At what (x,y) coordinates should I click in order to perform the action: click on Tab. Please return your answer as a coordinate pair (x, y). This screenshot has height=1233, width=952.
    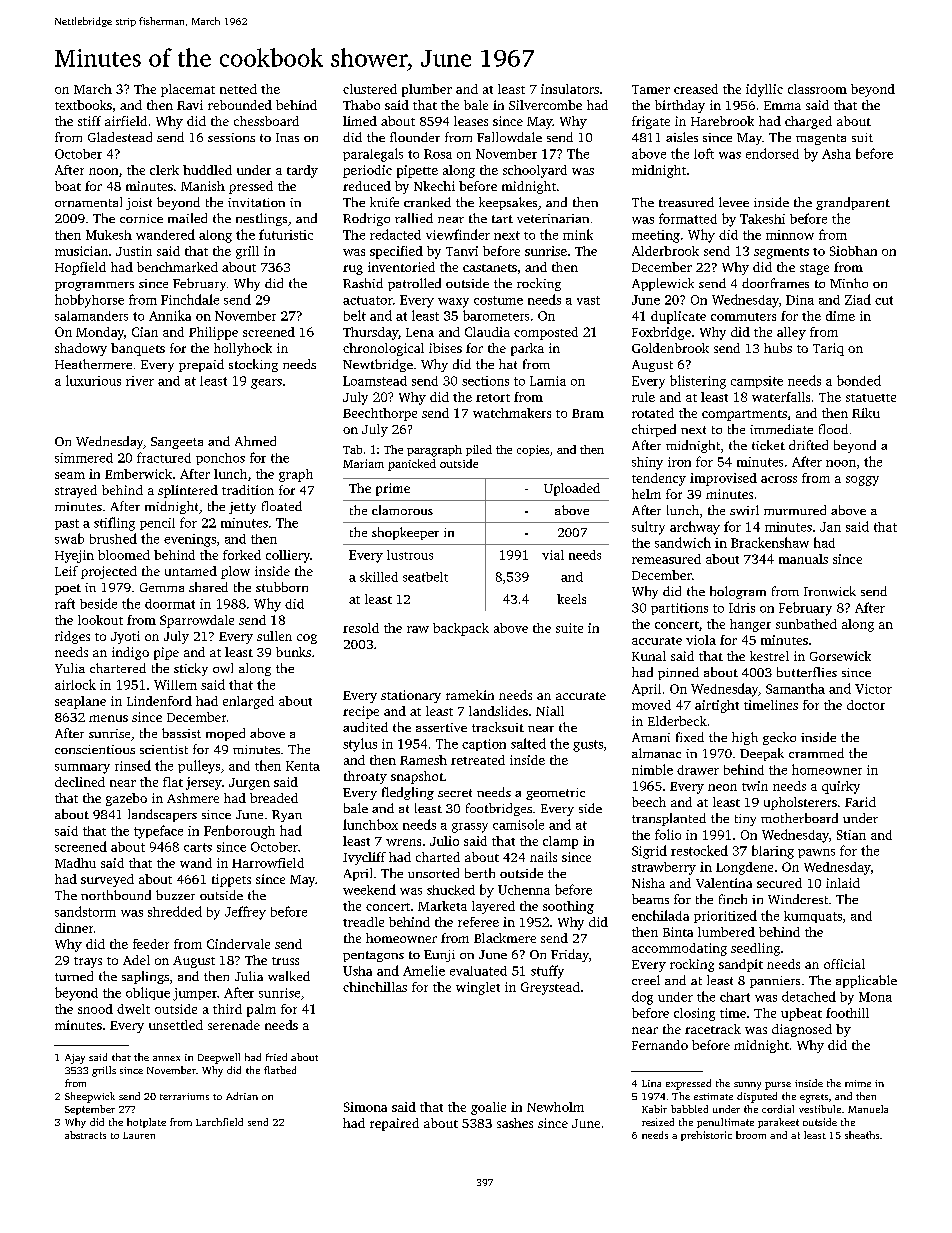
    Looking at the image, I should click on (352, 449).
